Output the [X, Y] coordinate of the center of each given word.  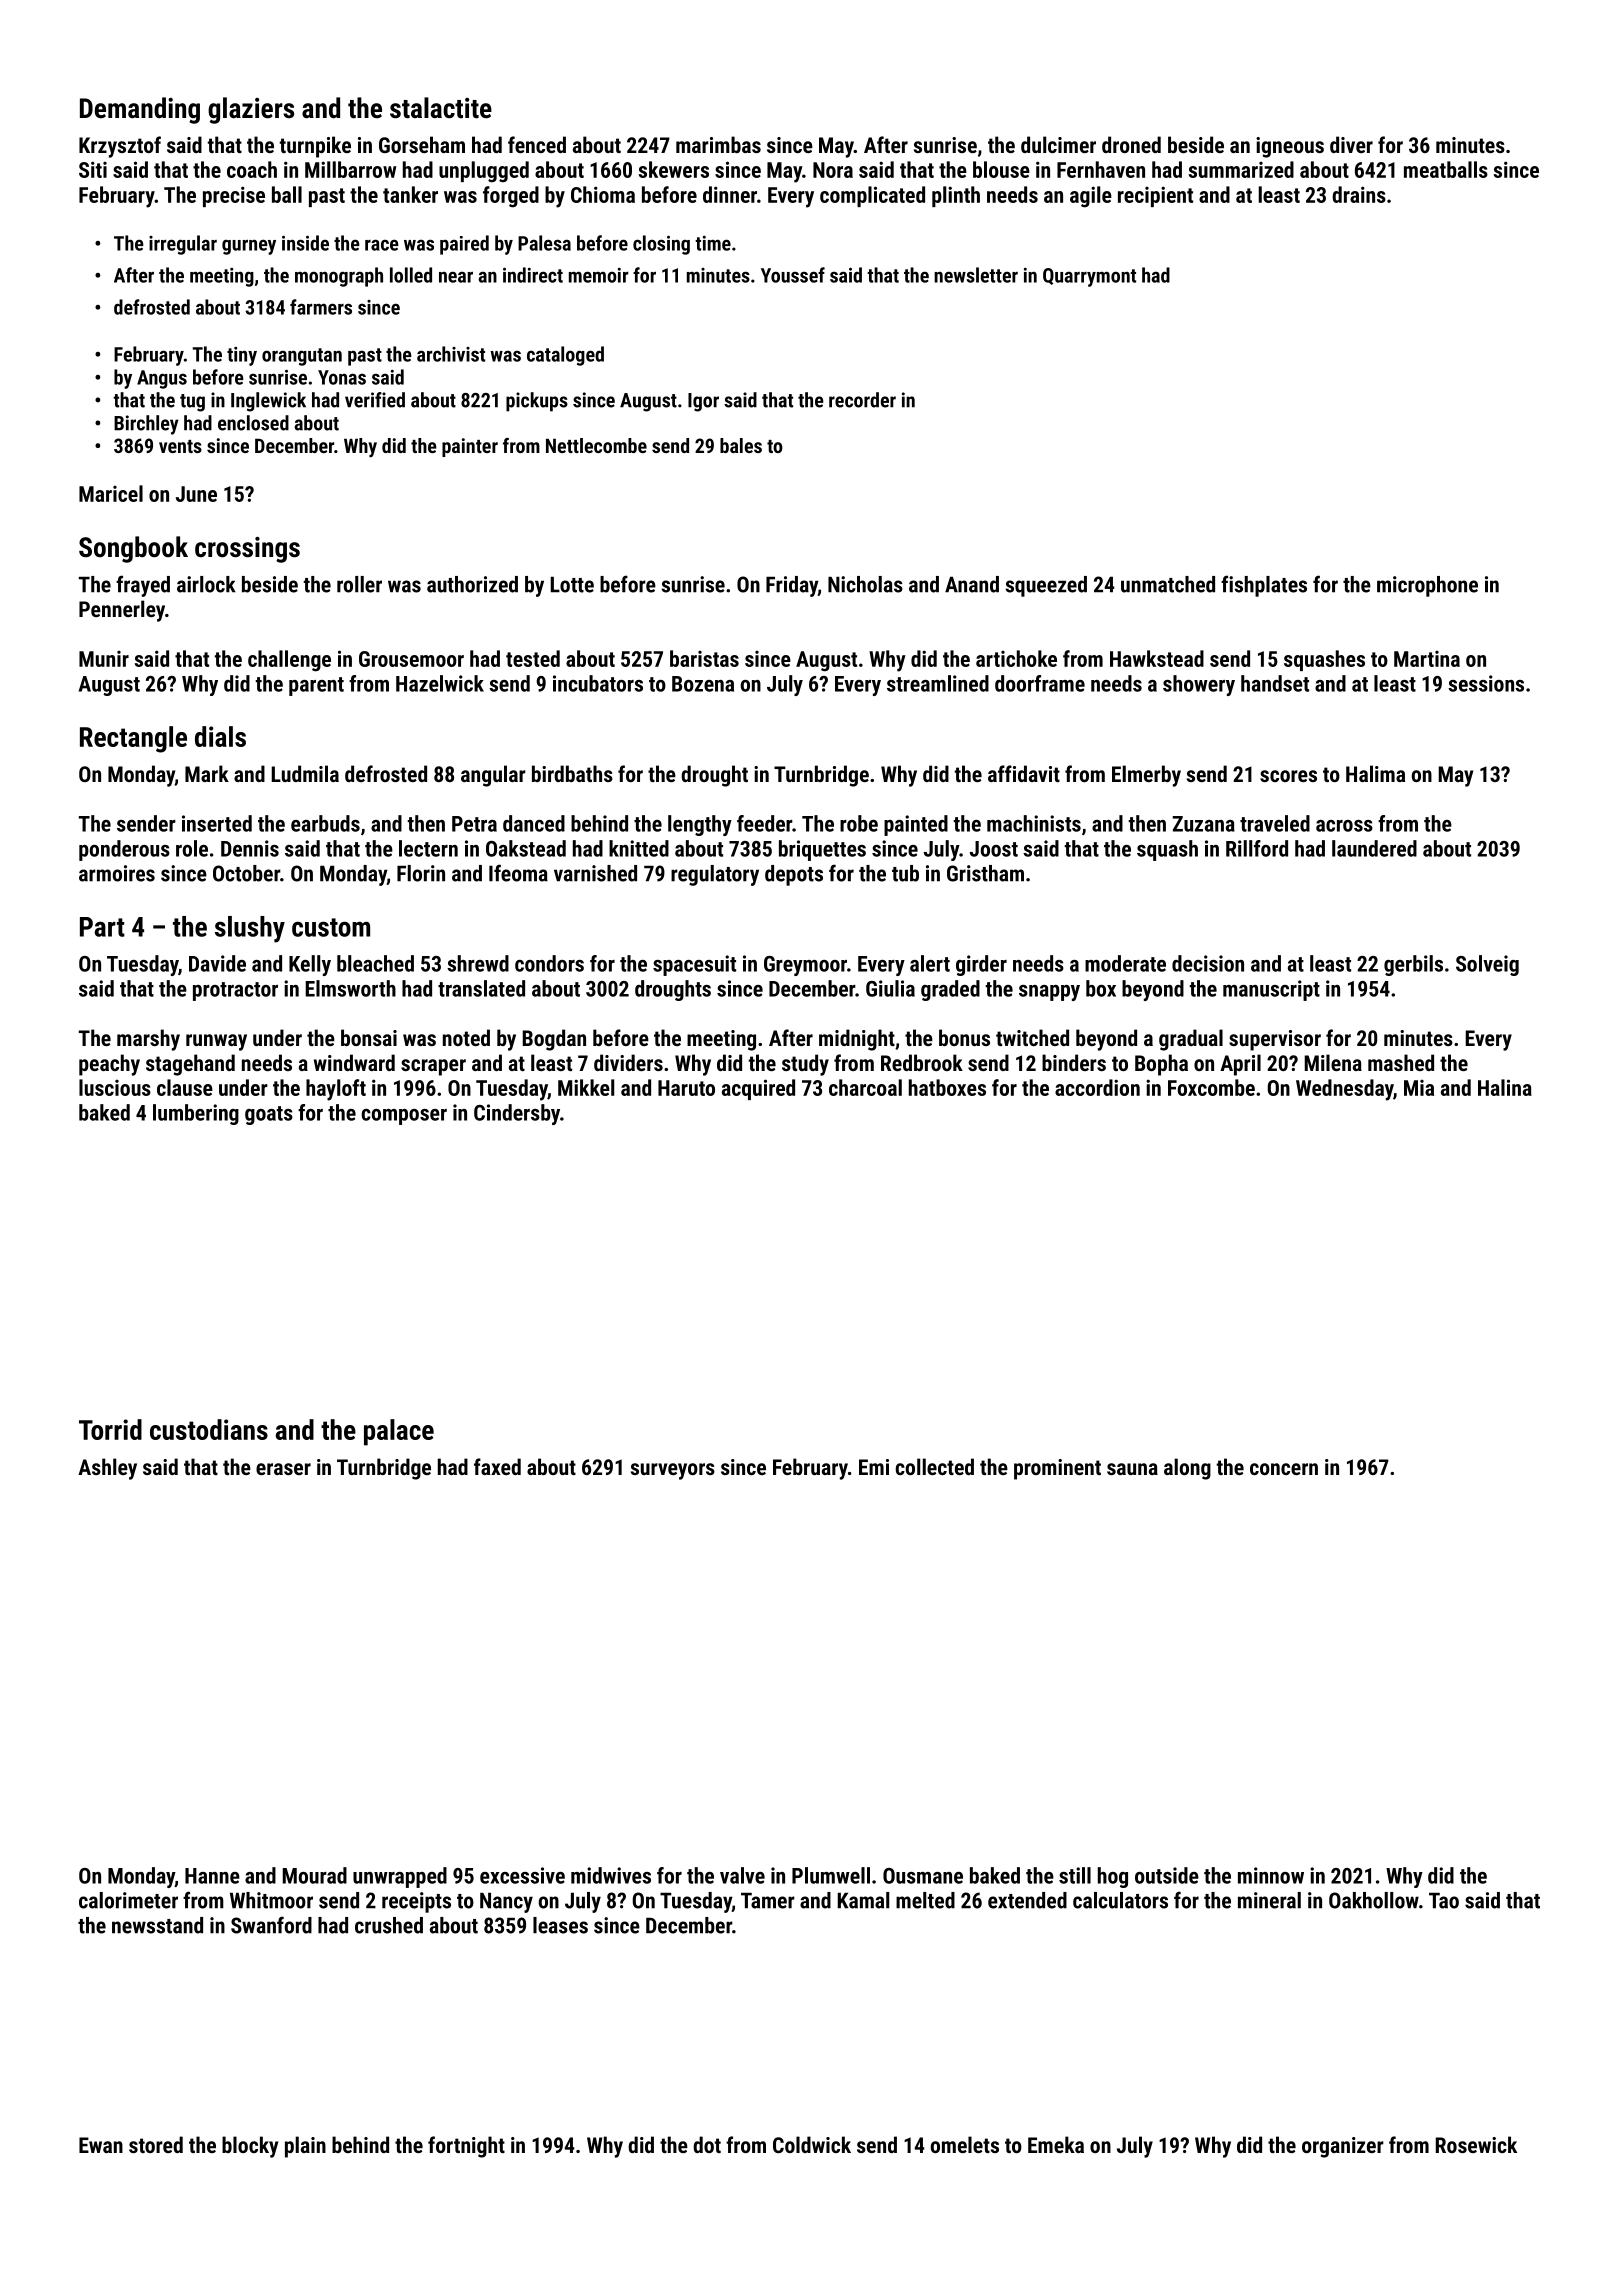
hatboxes [947, 1087]
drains [1359, 194]
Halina [1505, 1087]
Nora [833, 170]
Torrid [110, 1429]
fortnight [466, 2147]
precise [234, 196]
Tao [1444, 1900]
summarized [1241, 169]
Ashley [107, 1469]
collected [934, 1466]
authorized [472, 584]
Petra [474, 824]
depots [794, 875]
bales [741, 445]
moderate [1125, 963]
